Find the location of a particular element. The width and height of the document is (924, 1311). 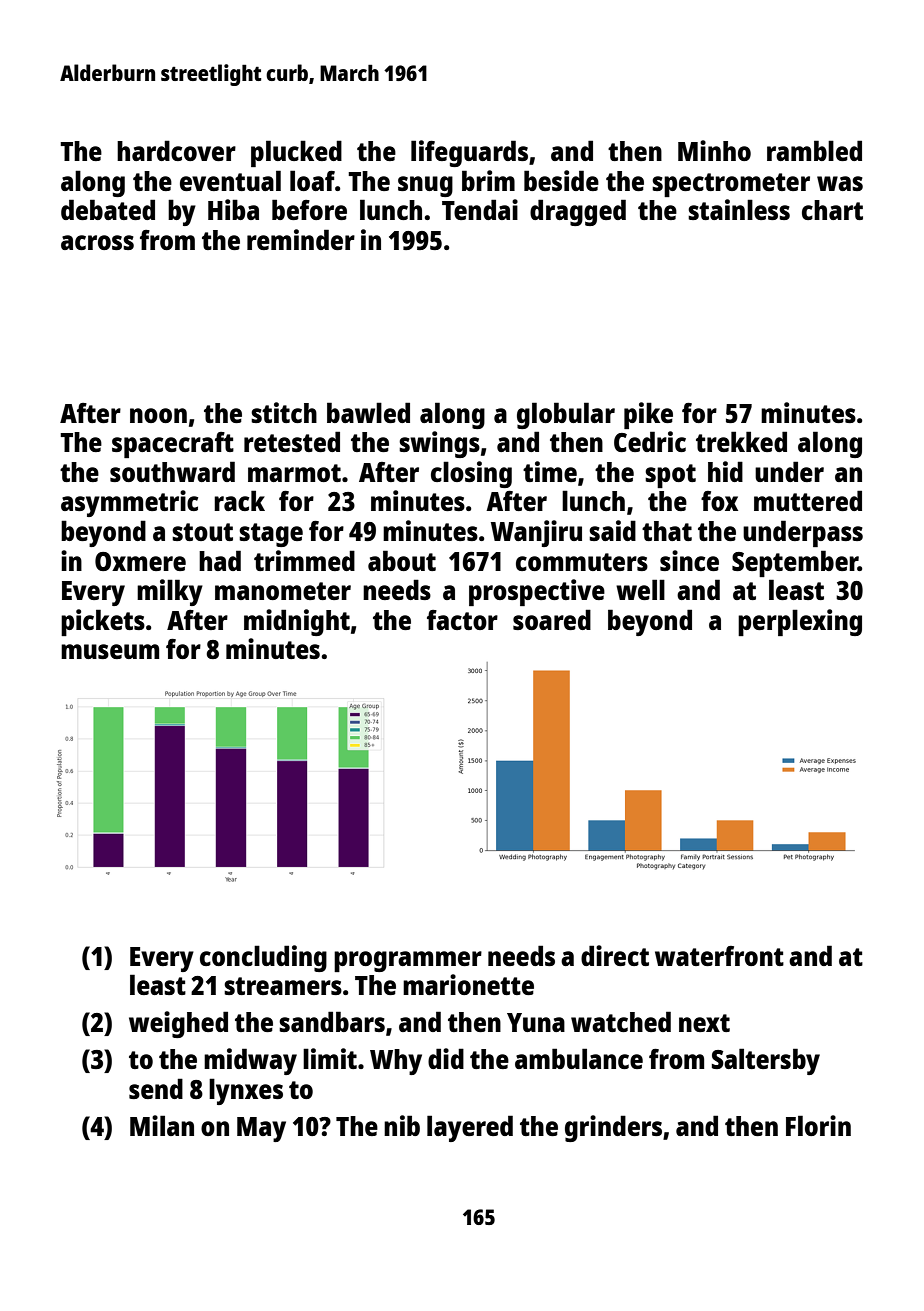

reminder is located at coordinates (301, 239).
